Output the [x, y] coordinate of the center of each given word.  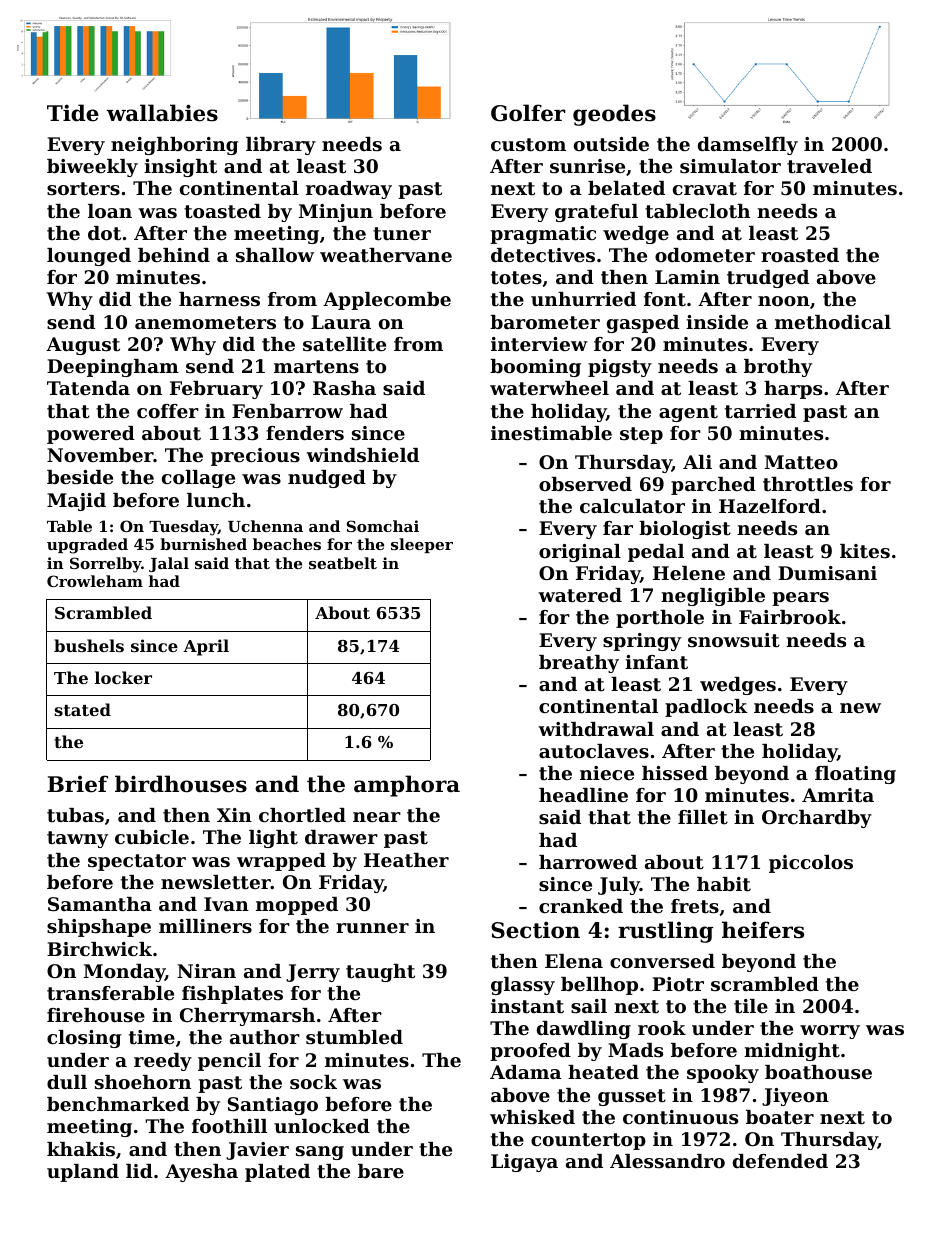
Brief [77, 784]
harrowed [588, 862]
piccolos [811, 864]
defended [780, 1161]
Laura [341, 322]
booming [535, 368]
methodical [833, 322]
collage [198, 479]
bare [381, 1171]
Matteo [801, 462]
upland [83, 1173]
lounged [89, 257]
